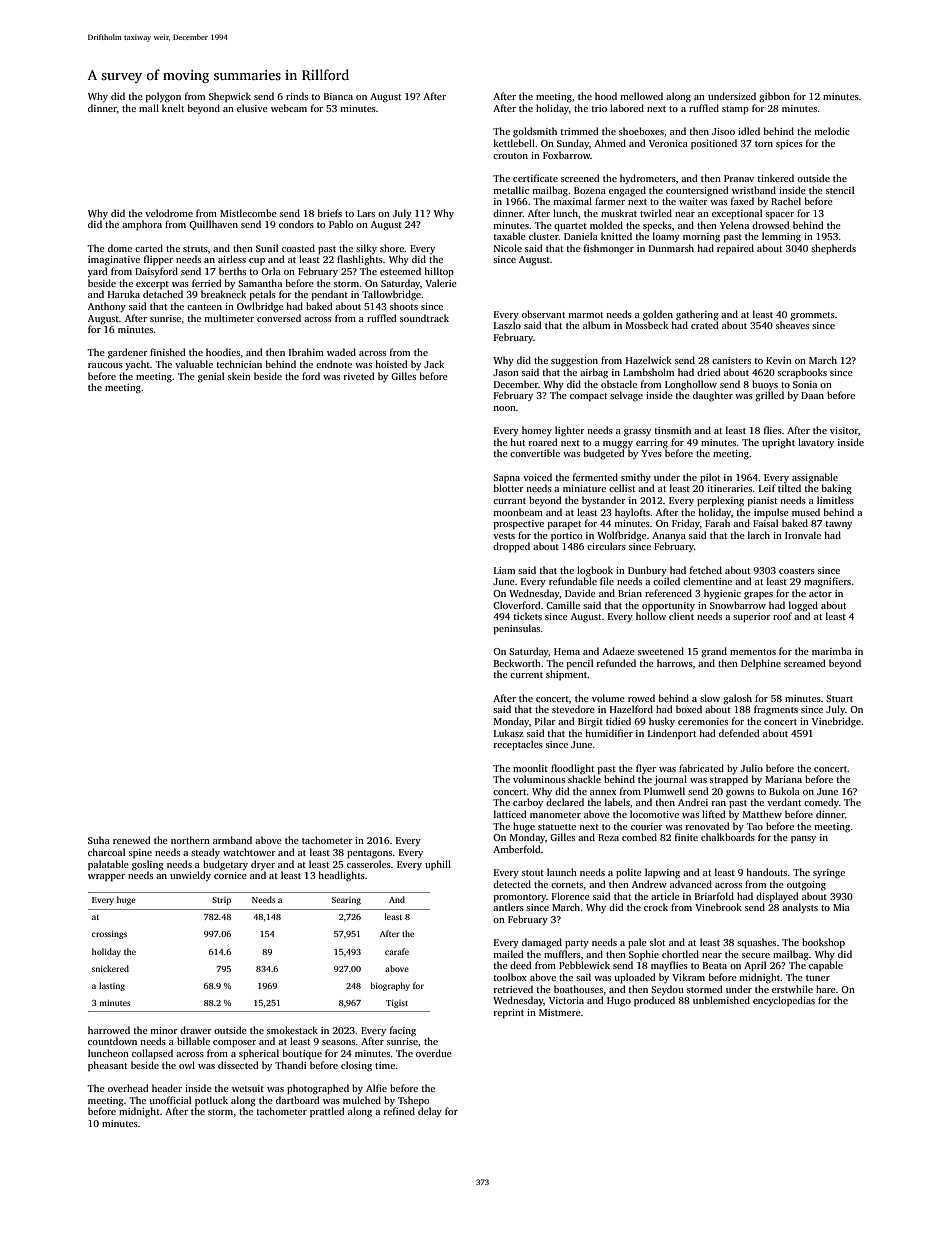  Describe the element at coordinates (728, 837) in the screenshot. I see `chalkboards` at that location.
